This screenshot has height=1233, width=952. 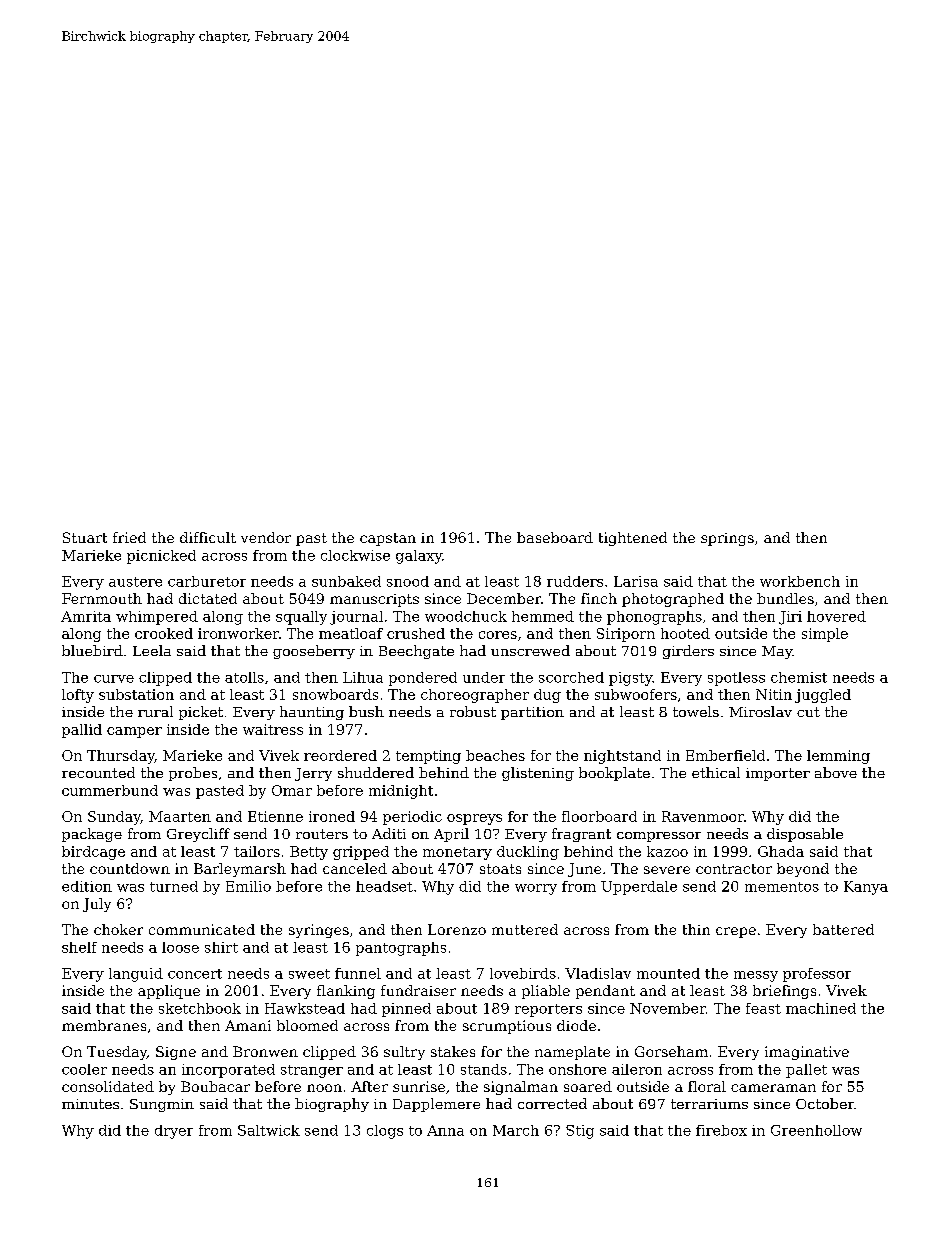 I want to click on cores, so click(x=498, y=635).
